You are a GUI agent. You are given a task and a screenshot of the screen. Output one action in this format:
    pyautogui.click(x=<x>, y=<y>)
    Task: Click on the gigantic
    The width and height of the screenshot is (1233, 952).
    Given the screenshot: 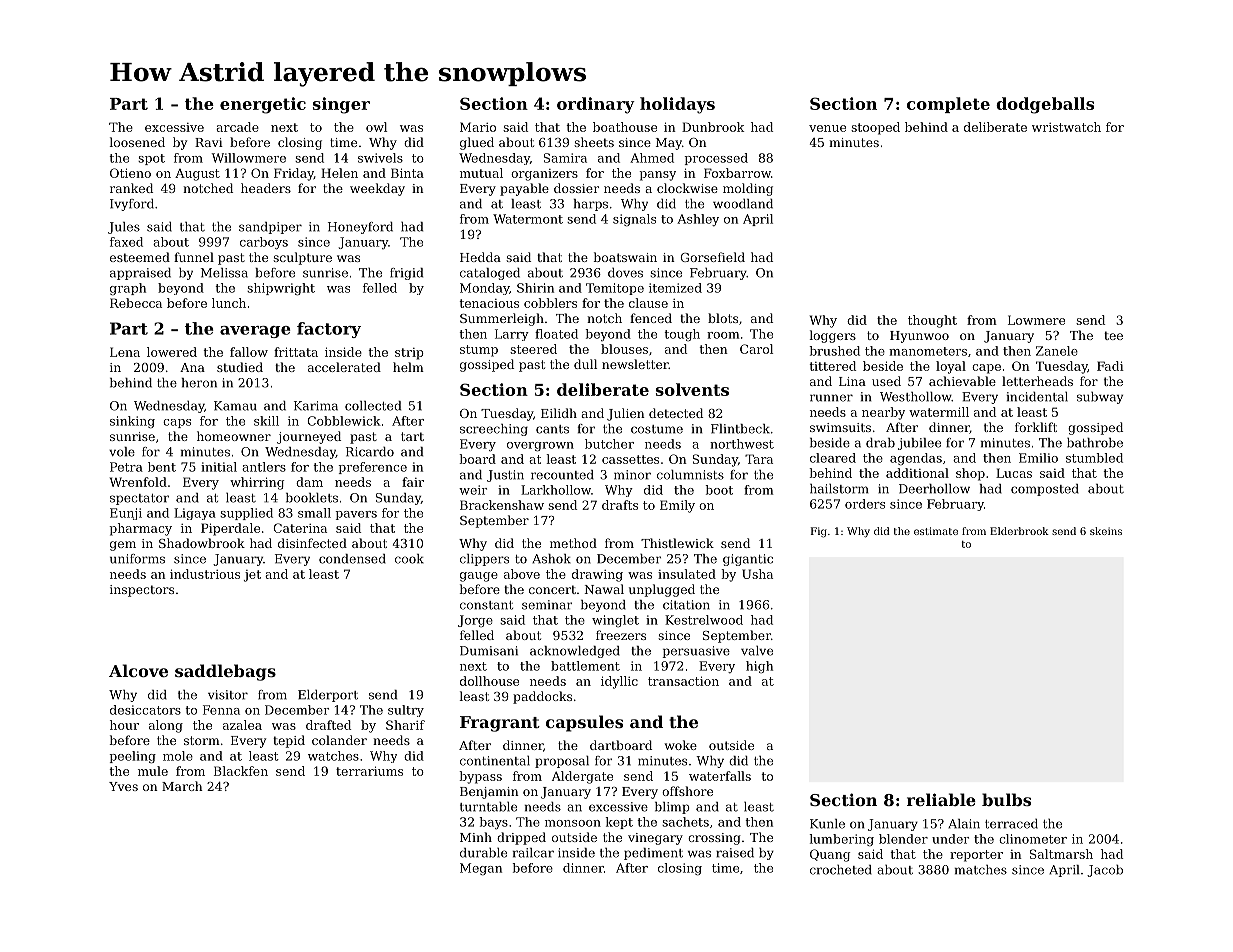 What is the action you would take?
    pyautogui.click(x=748, y=560)
